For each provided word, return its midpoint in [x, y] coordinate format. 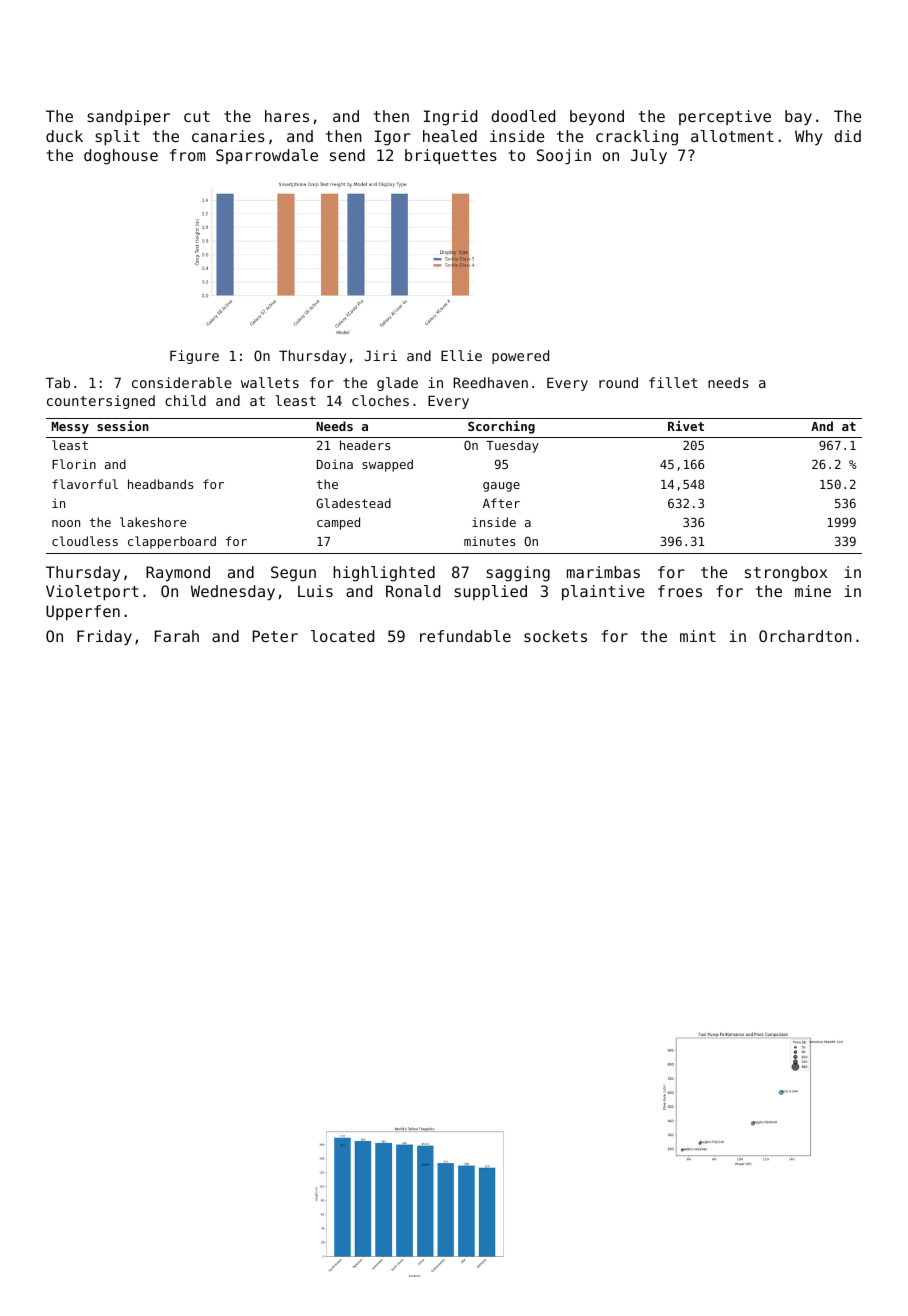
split [117, 138]
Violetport [92, 593]
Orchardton [805, 636]
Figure [194, 357]
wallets [270, 382]
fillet [673, 382]
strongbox [786, 574]
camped [338, 523]
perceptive [725, 117]
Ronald [413, 591]
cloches [380, 400]
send [347, 155]
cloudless [85, 541]
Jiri [381, 355]
